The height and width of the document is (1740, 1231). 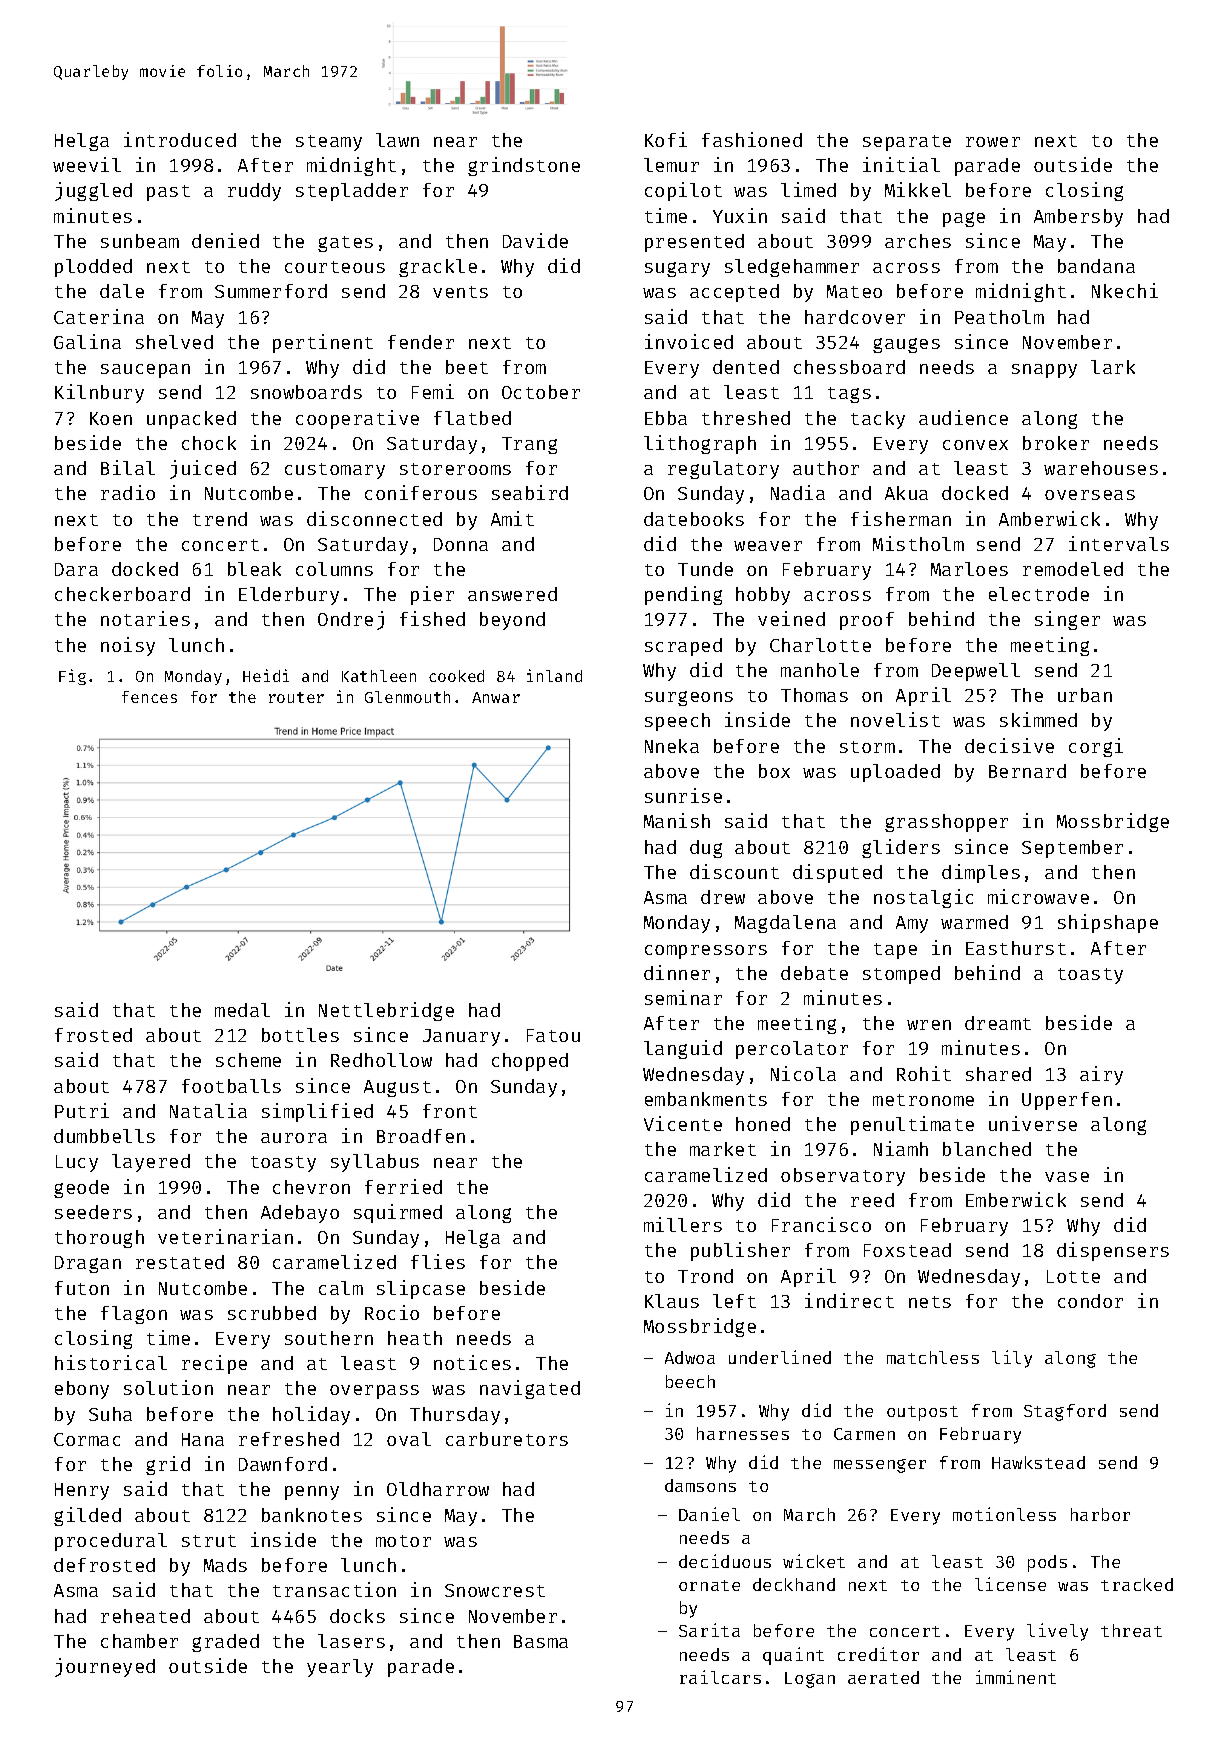 What do you see at coordinates (683, 647) in the document?
I see `scraped` at bounding box center [683, 647].
